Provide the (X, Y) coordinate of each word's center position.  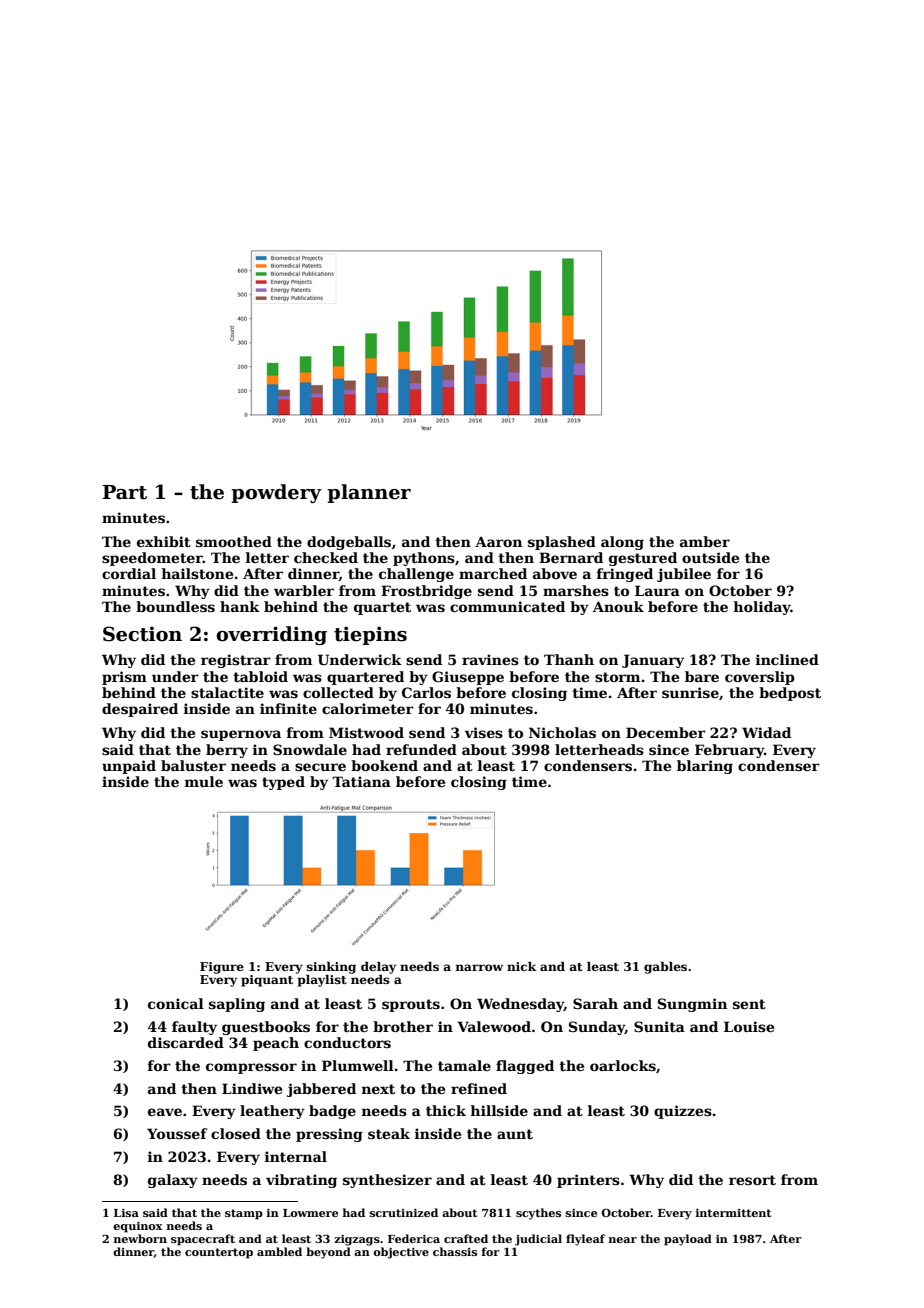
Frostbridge (426, 592)
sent (749, 1004)
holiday (762, 608)
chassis (455, 1251)
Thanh (569, 659)
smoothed (234, 541)
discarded (186, 1042)
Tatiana (361, 781)
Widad (766, 732)
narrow (479, 967)
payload (688, 1240)
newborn (140, 1238)
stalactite (227, 692)
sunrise (690, 692)
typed (283, 783)
